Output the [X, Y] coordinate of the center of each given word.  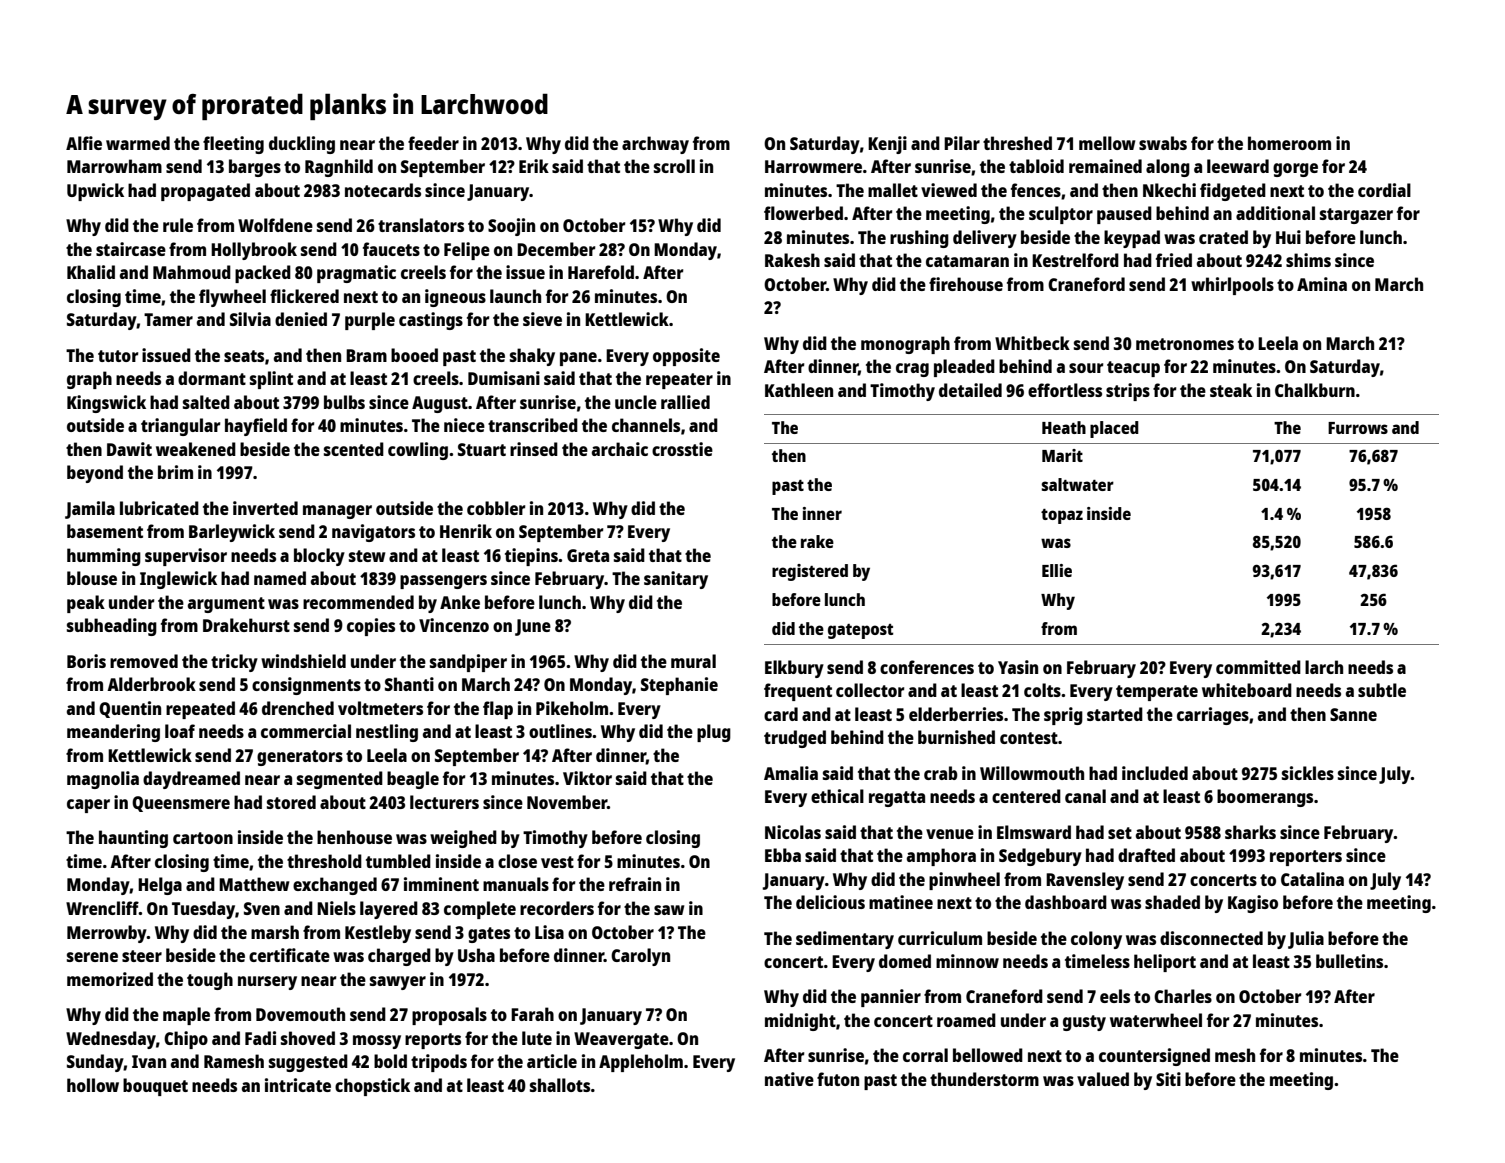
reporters [1306, 858]
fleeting [233, 145]
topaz [1062, 516]
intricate [298, 1085]
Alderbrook [151, 684]
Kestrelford [1075, 260]
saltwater [1078, 484]
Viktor [587, 778]
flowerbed [803, 213]
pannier [891, 998]
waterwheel [1156, 1020]
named [280, 578]
